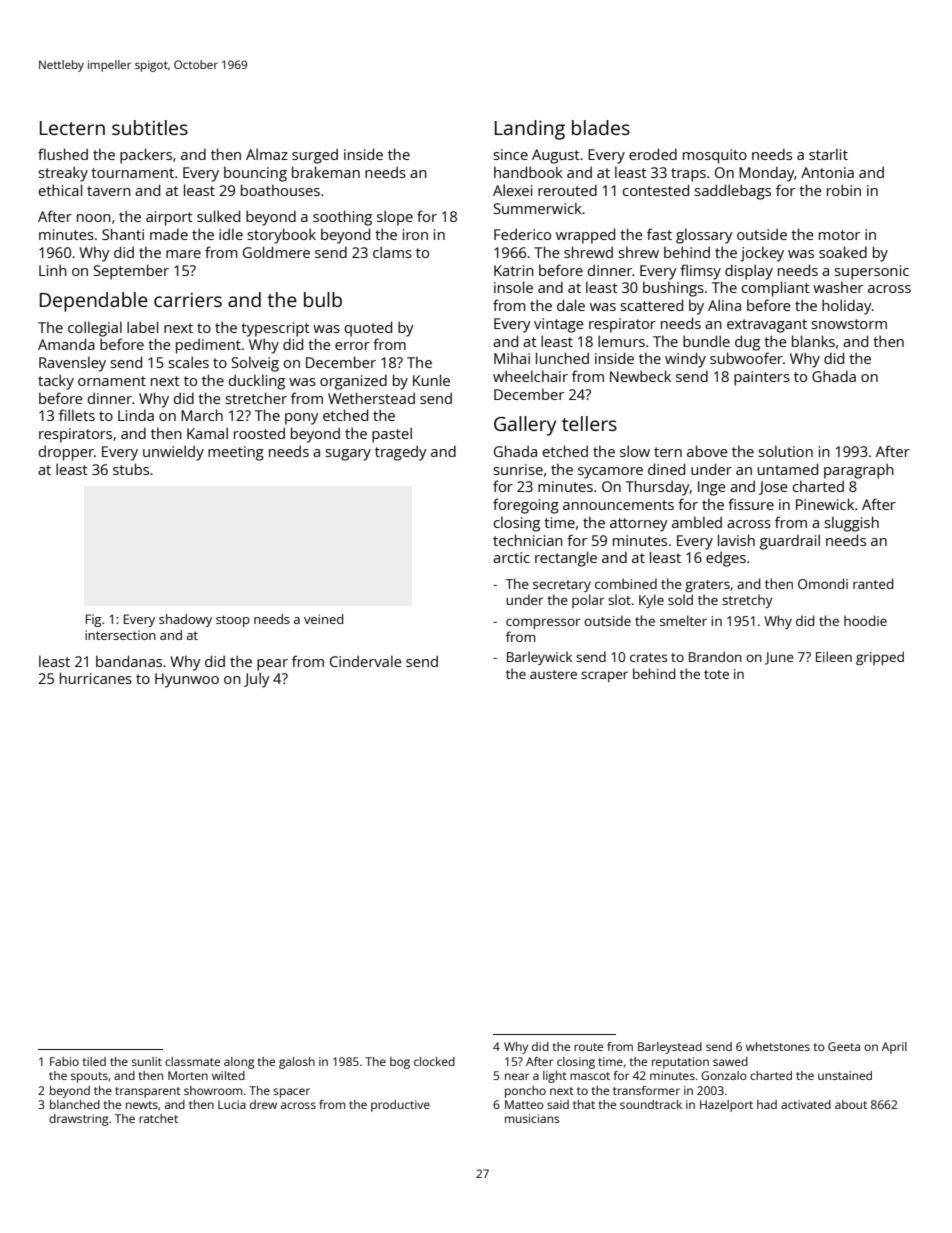 The height and width of the screenshot is (1233, 952). I want to click on musicians, so click(532, 1118).
